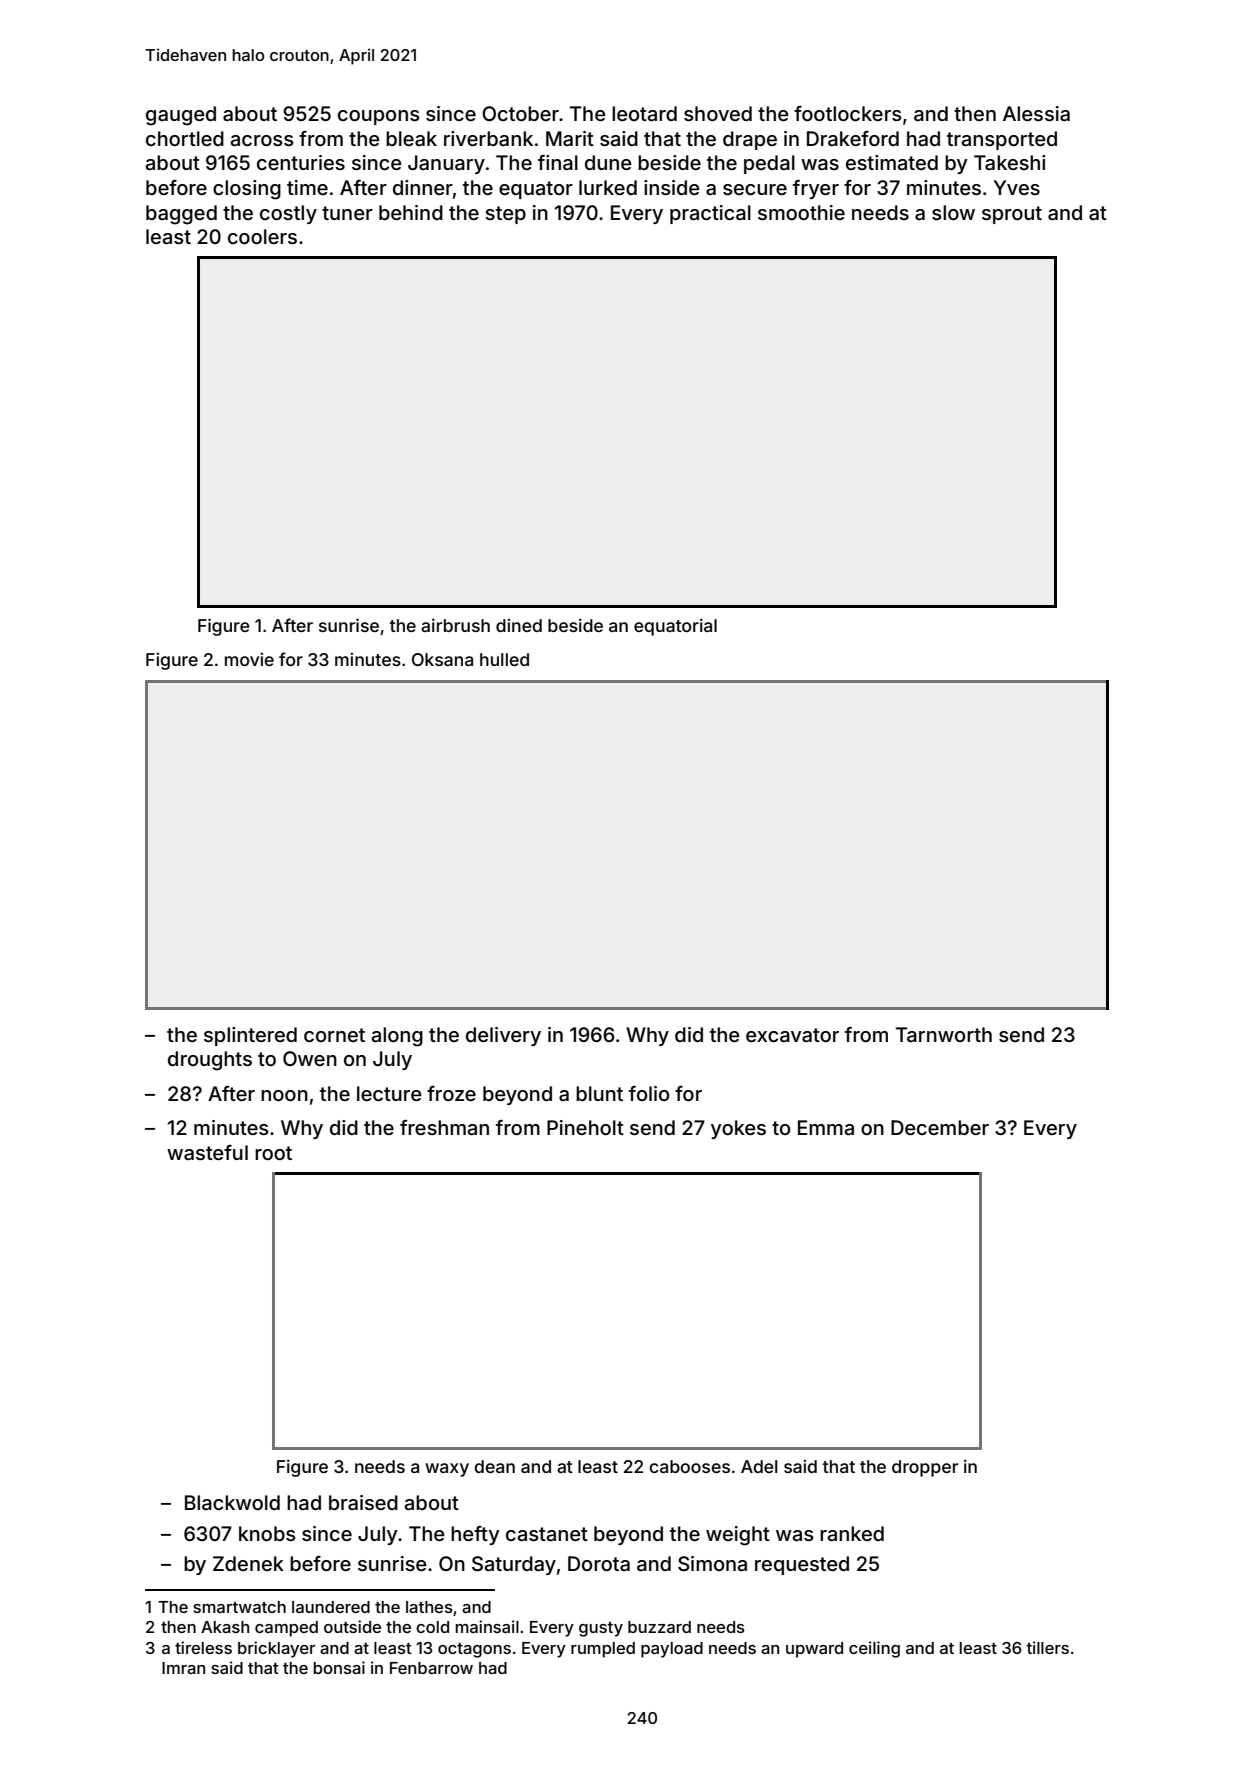 Image resolution: width=1254 pixels, height=1773 pixels. What do you see at coordinates (759, 1466) in the screenshot?
I see `Adel` at bounding box center [759, 1466].
